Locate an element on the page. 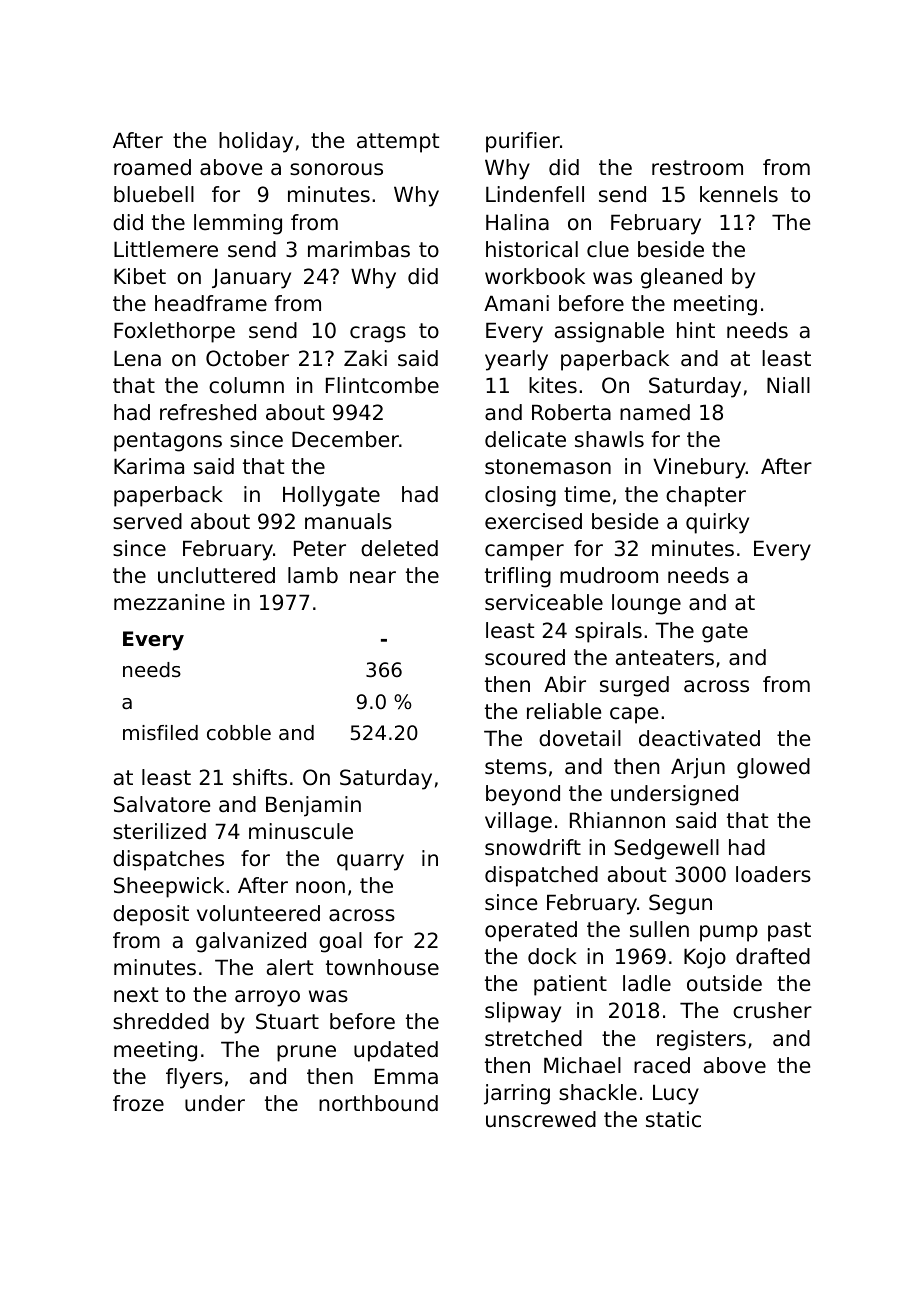  Niall is located at coordinates (788, 385).
